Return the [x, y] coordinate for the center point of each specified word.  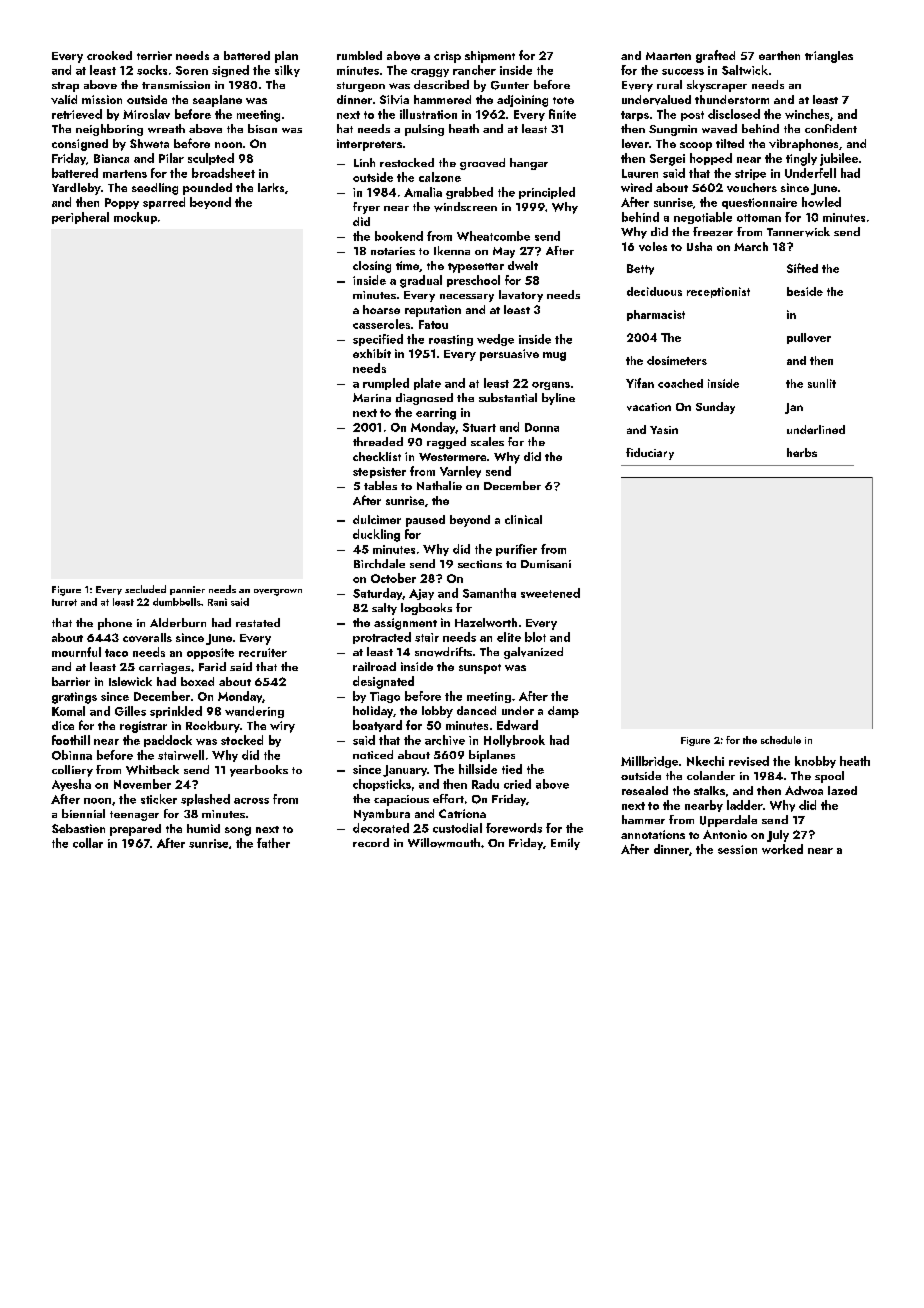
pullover [809, 338]
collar [88, 843]
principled [547, 193]
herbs [802, 452]
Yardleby [76, 189]
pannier [187, 590]
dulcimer [377, 519]
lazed [842, 790]
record [371, 842]
